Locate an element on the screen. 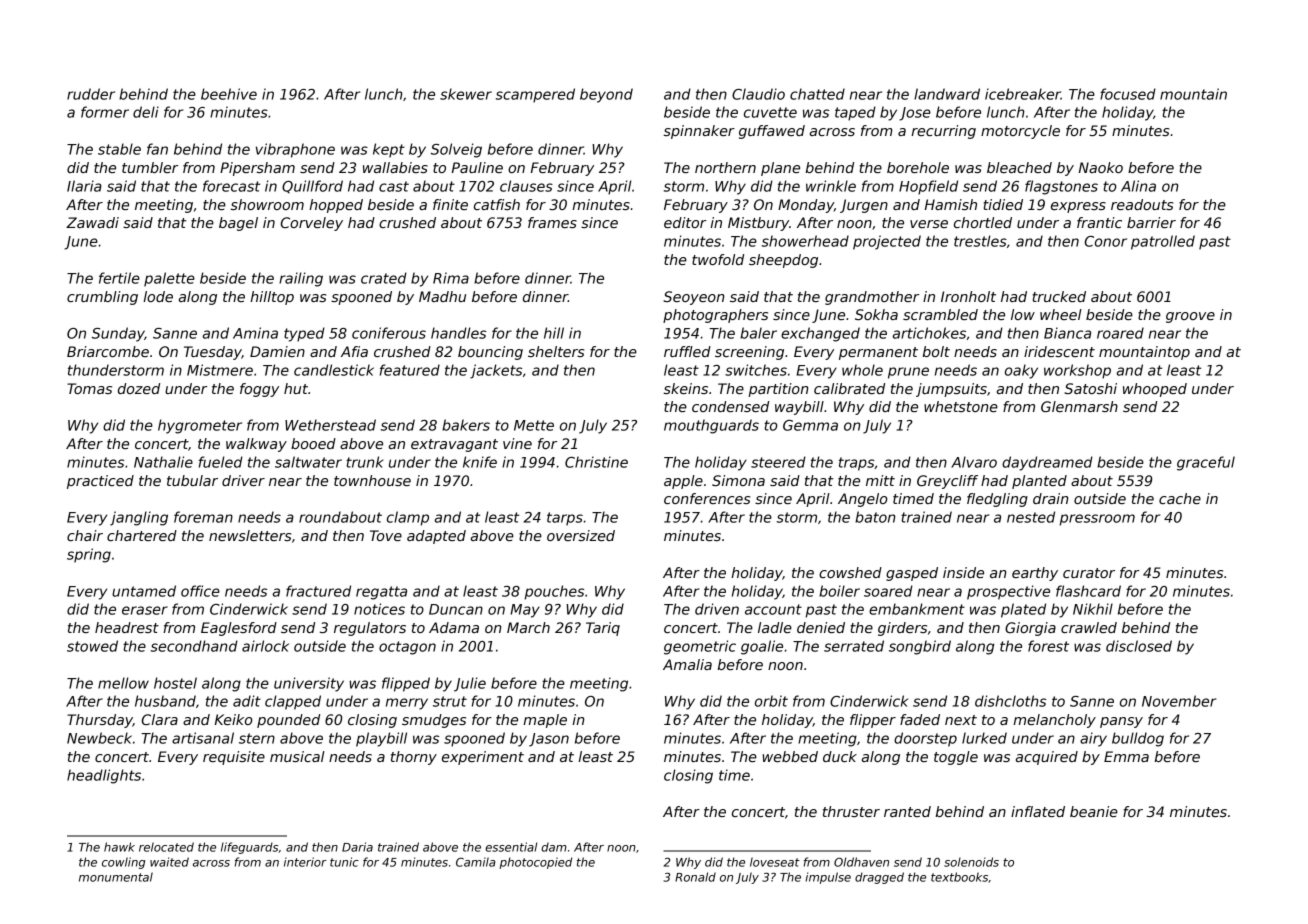 The width and height of the screenshot is (1308, 924). tubular is located at coordinates (192, 480).
